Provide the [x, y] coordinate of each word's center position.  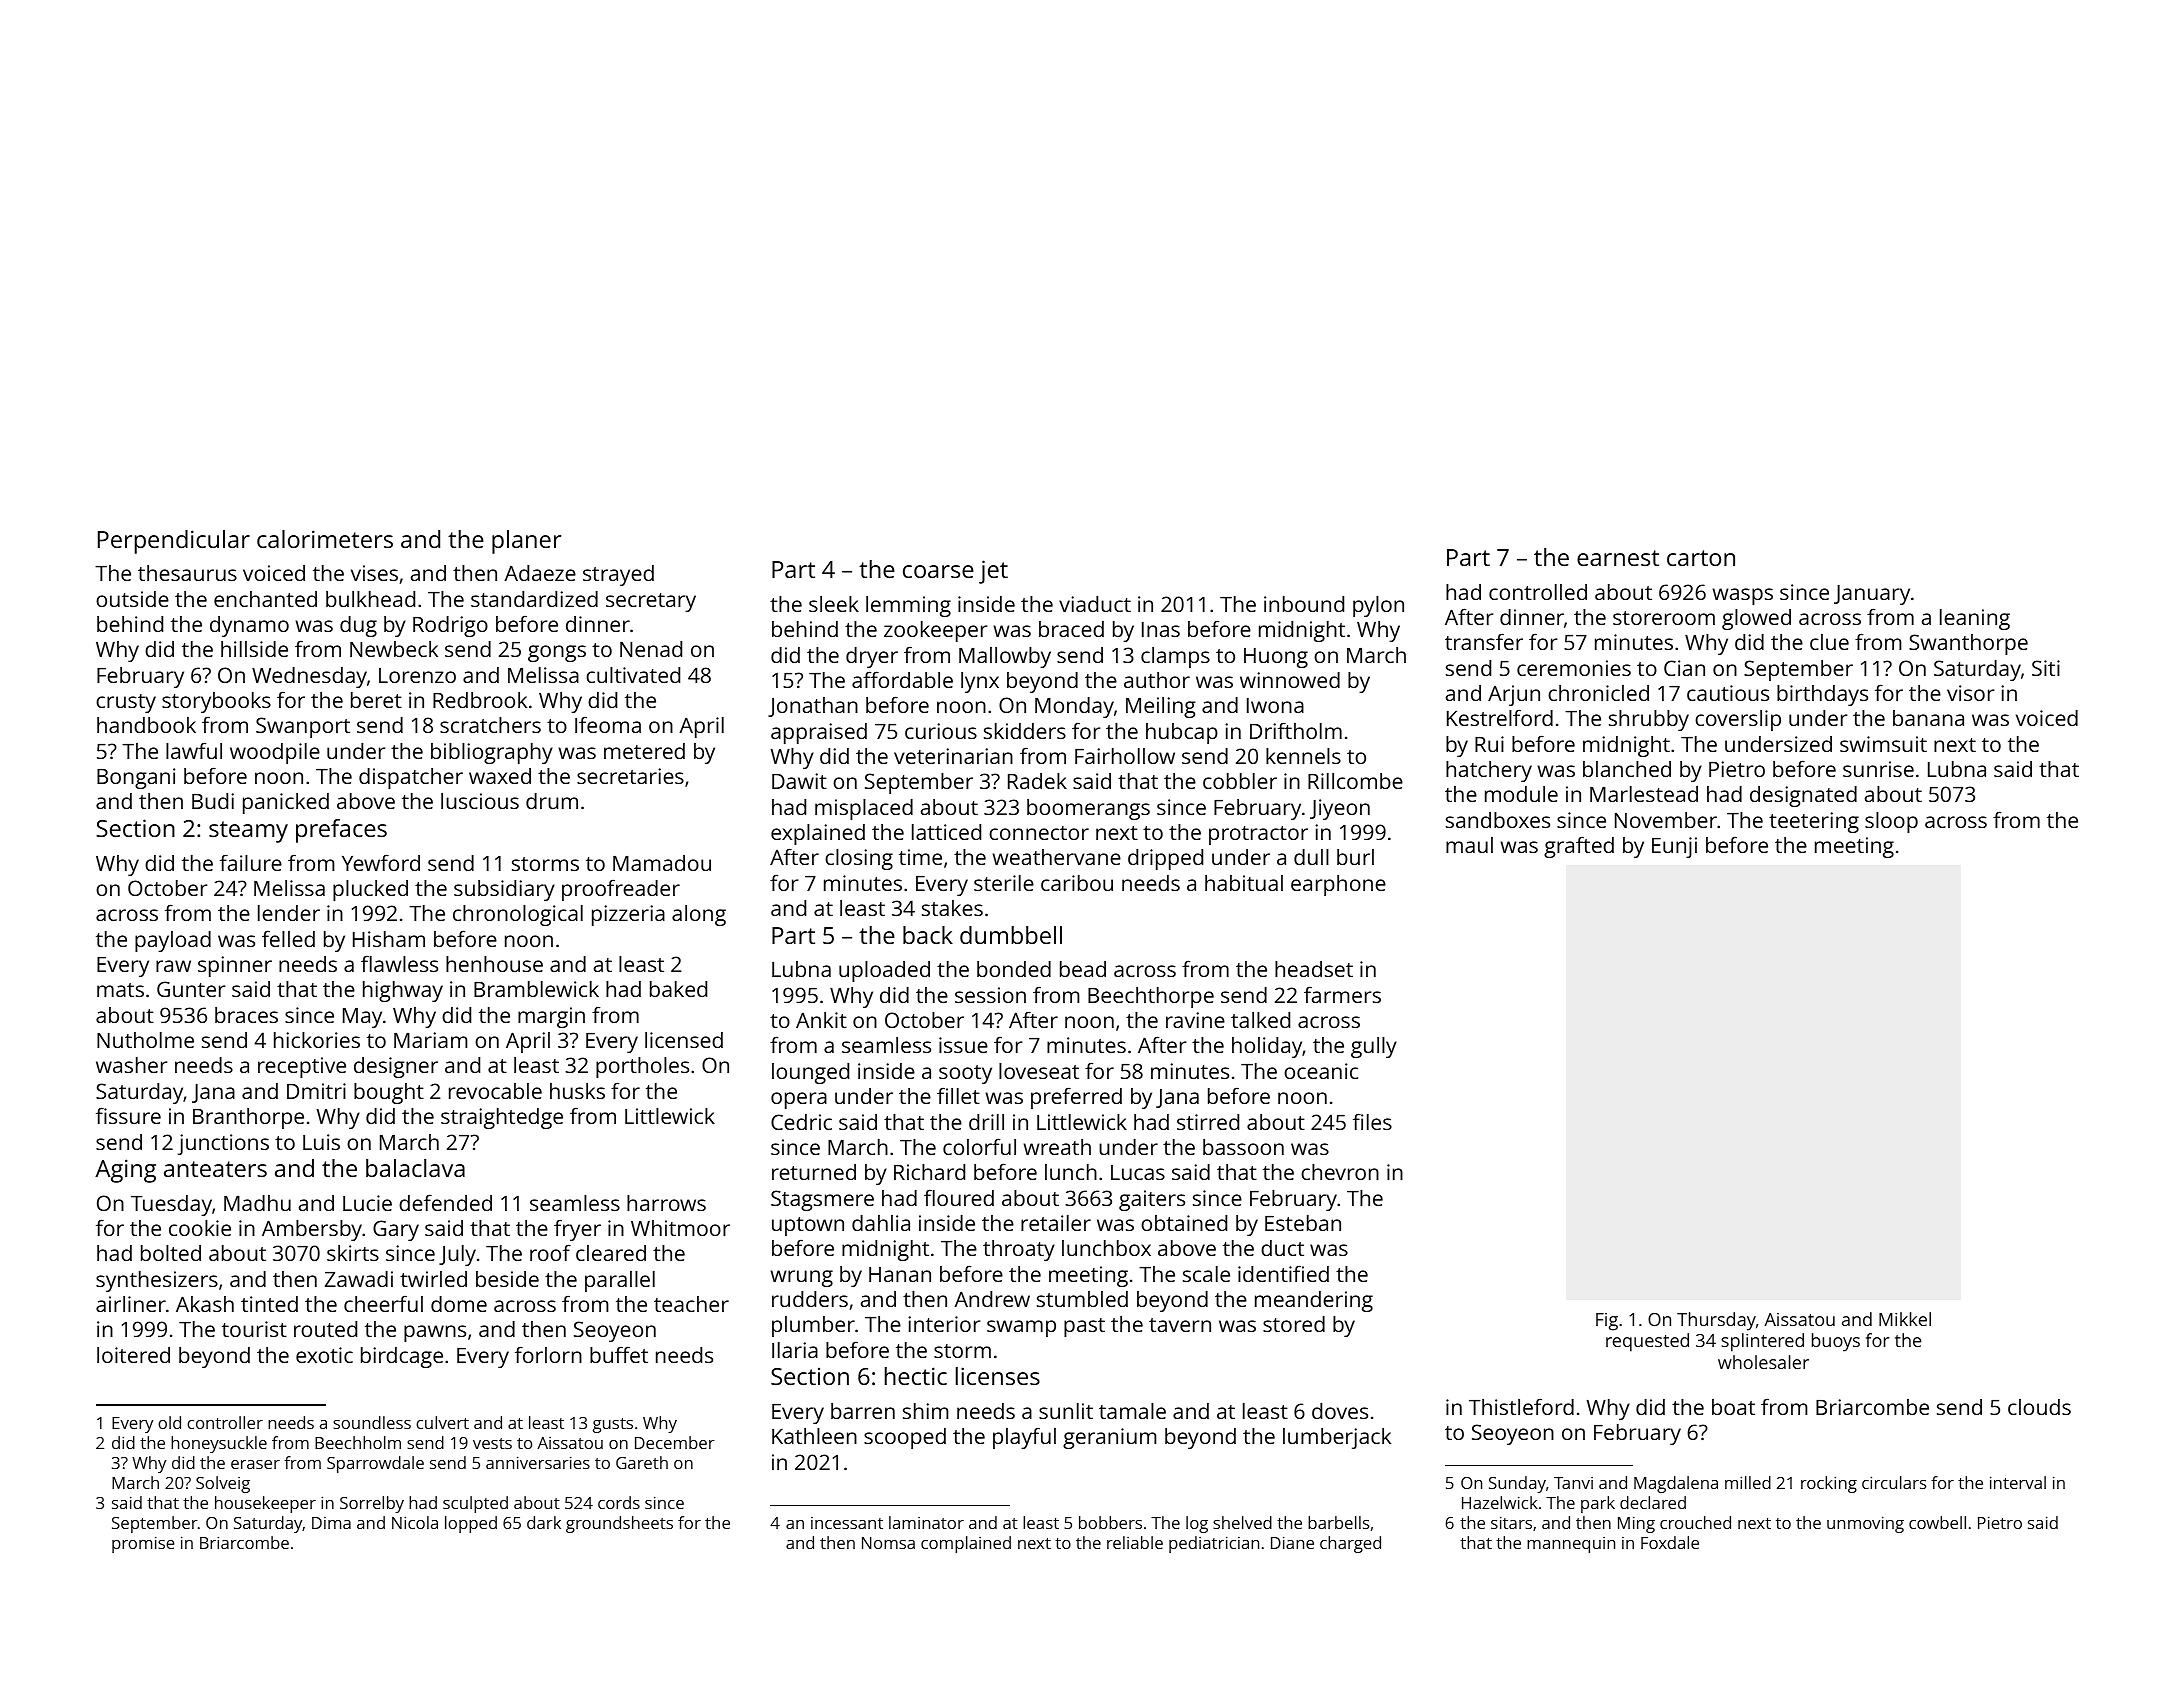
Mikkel [1905, 1319]
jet [993, 572]
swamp [1021, 1328]
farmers [1342, 994]
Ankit [821, 1020]
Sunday [1517, 1484]
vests [492, 1443]
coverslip [1738, 720]
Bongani [136, 778]
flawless [399, 963]
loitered [133, 1355]
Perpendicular [174, 542]
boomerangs [1088, 809]
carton [1701, 558]
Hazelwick [1500, 1502]
